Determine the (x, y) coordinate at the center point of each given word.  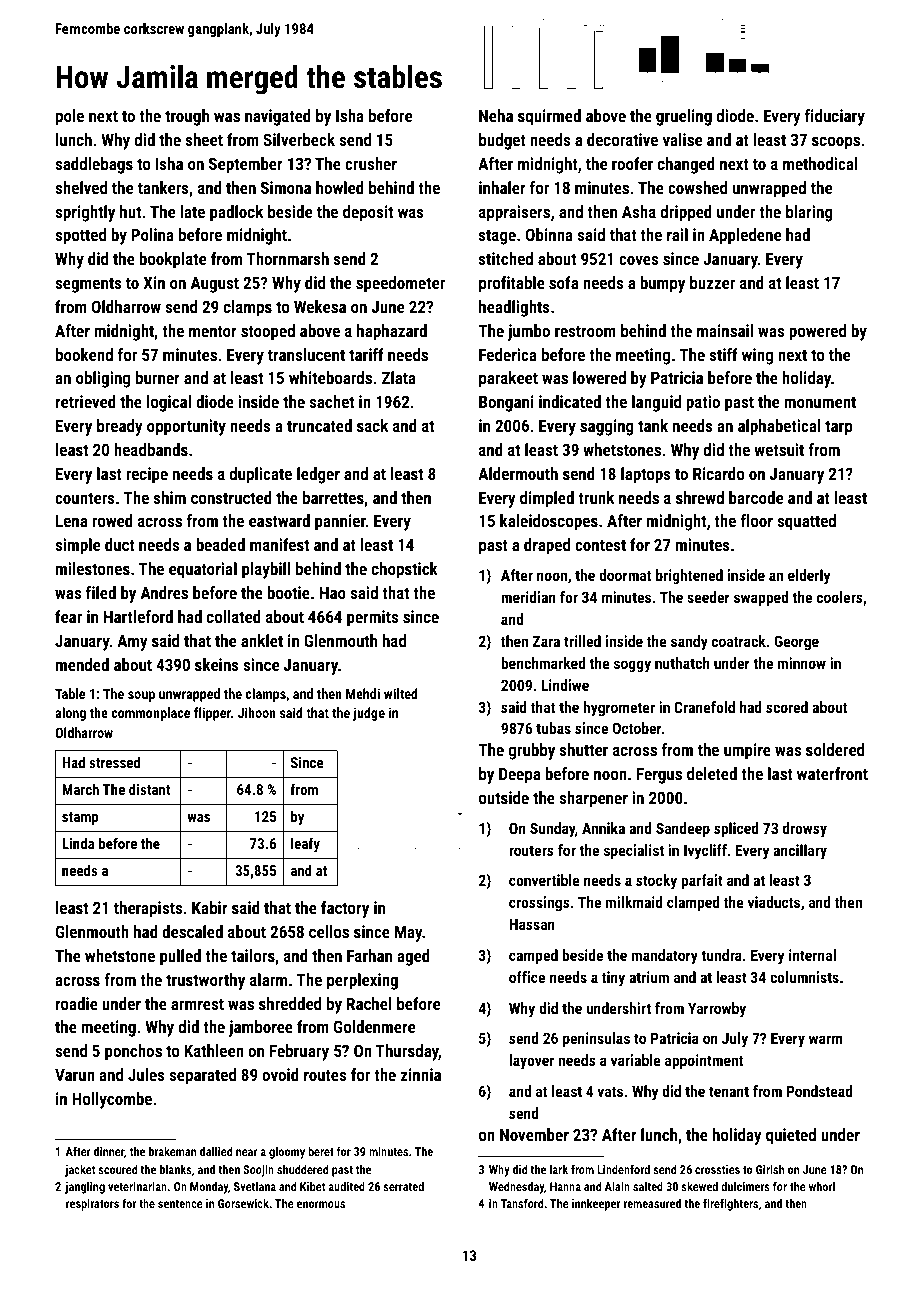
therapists (148, 909)
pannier (340, 522)
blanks (176, 1169)
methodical (820, 163)
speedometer (400, 284)
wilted (401, 693)
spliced (736, 829)
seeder (708, 597)
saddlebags (94, 165)
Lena (71, 521)
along (70, 714)
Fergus (659, 776)
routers (531, 850)
